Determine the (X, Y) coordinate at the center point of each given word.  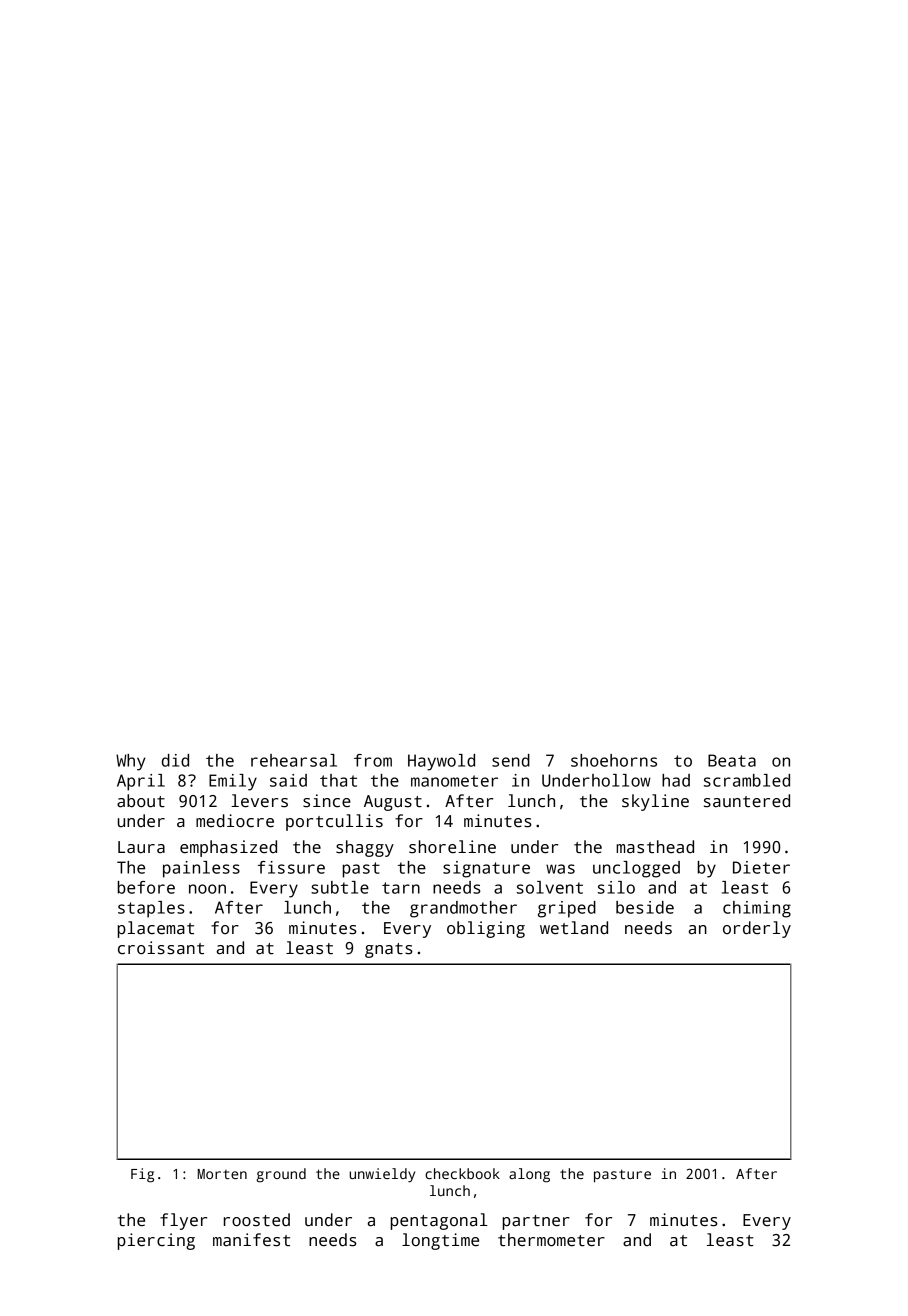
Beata (732, 760)
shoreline (452, 847)
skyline (655, 802)
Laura (141, 847)
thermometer (551, 1240)
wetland (574, 928)
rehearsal (294, 760)
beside (645, 907)
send (511, 760)
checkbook (462, 1173)
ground (281, 1175)
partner (536, 1222)
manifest (251, 1240)
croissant (161, 948)
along (529, 1175)
